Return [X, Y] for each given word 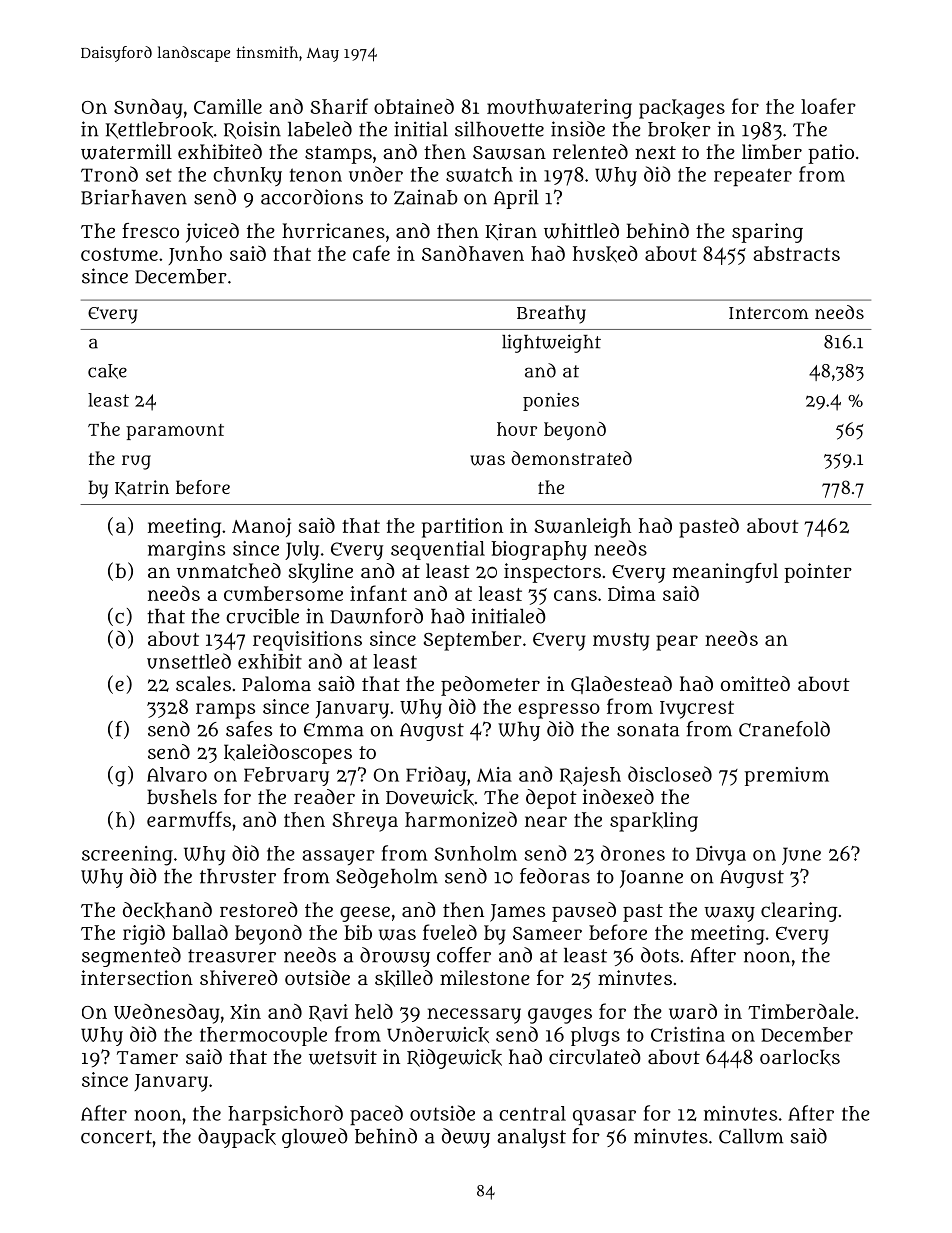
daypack [237, 1138]
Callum [751, 1136]
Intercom [769, 313]
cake [107, 371]
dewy [466, 1138]
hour [517, 429]
